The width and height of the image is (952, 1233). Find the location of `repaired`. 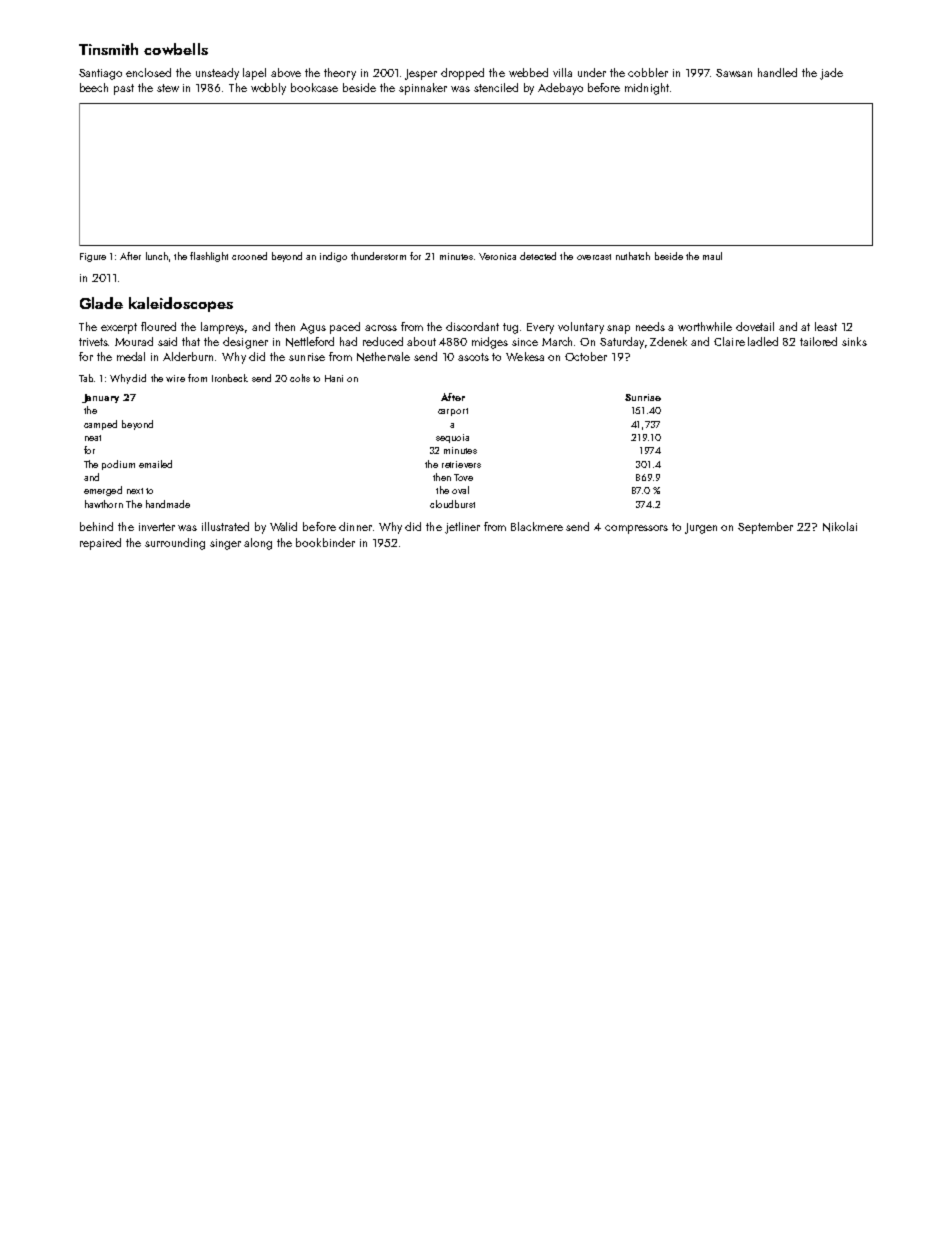

repaired is located at coordinates (100, 544).
